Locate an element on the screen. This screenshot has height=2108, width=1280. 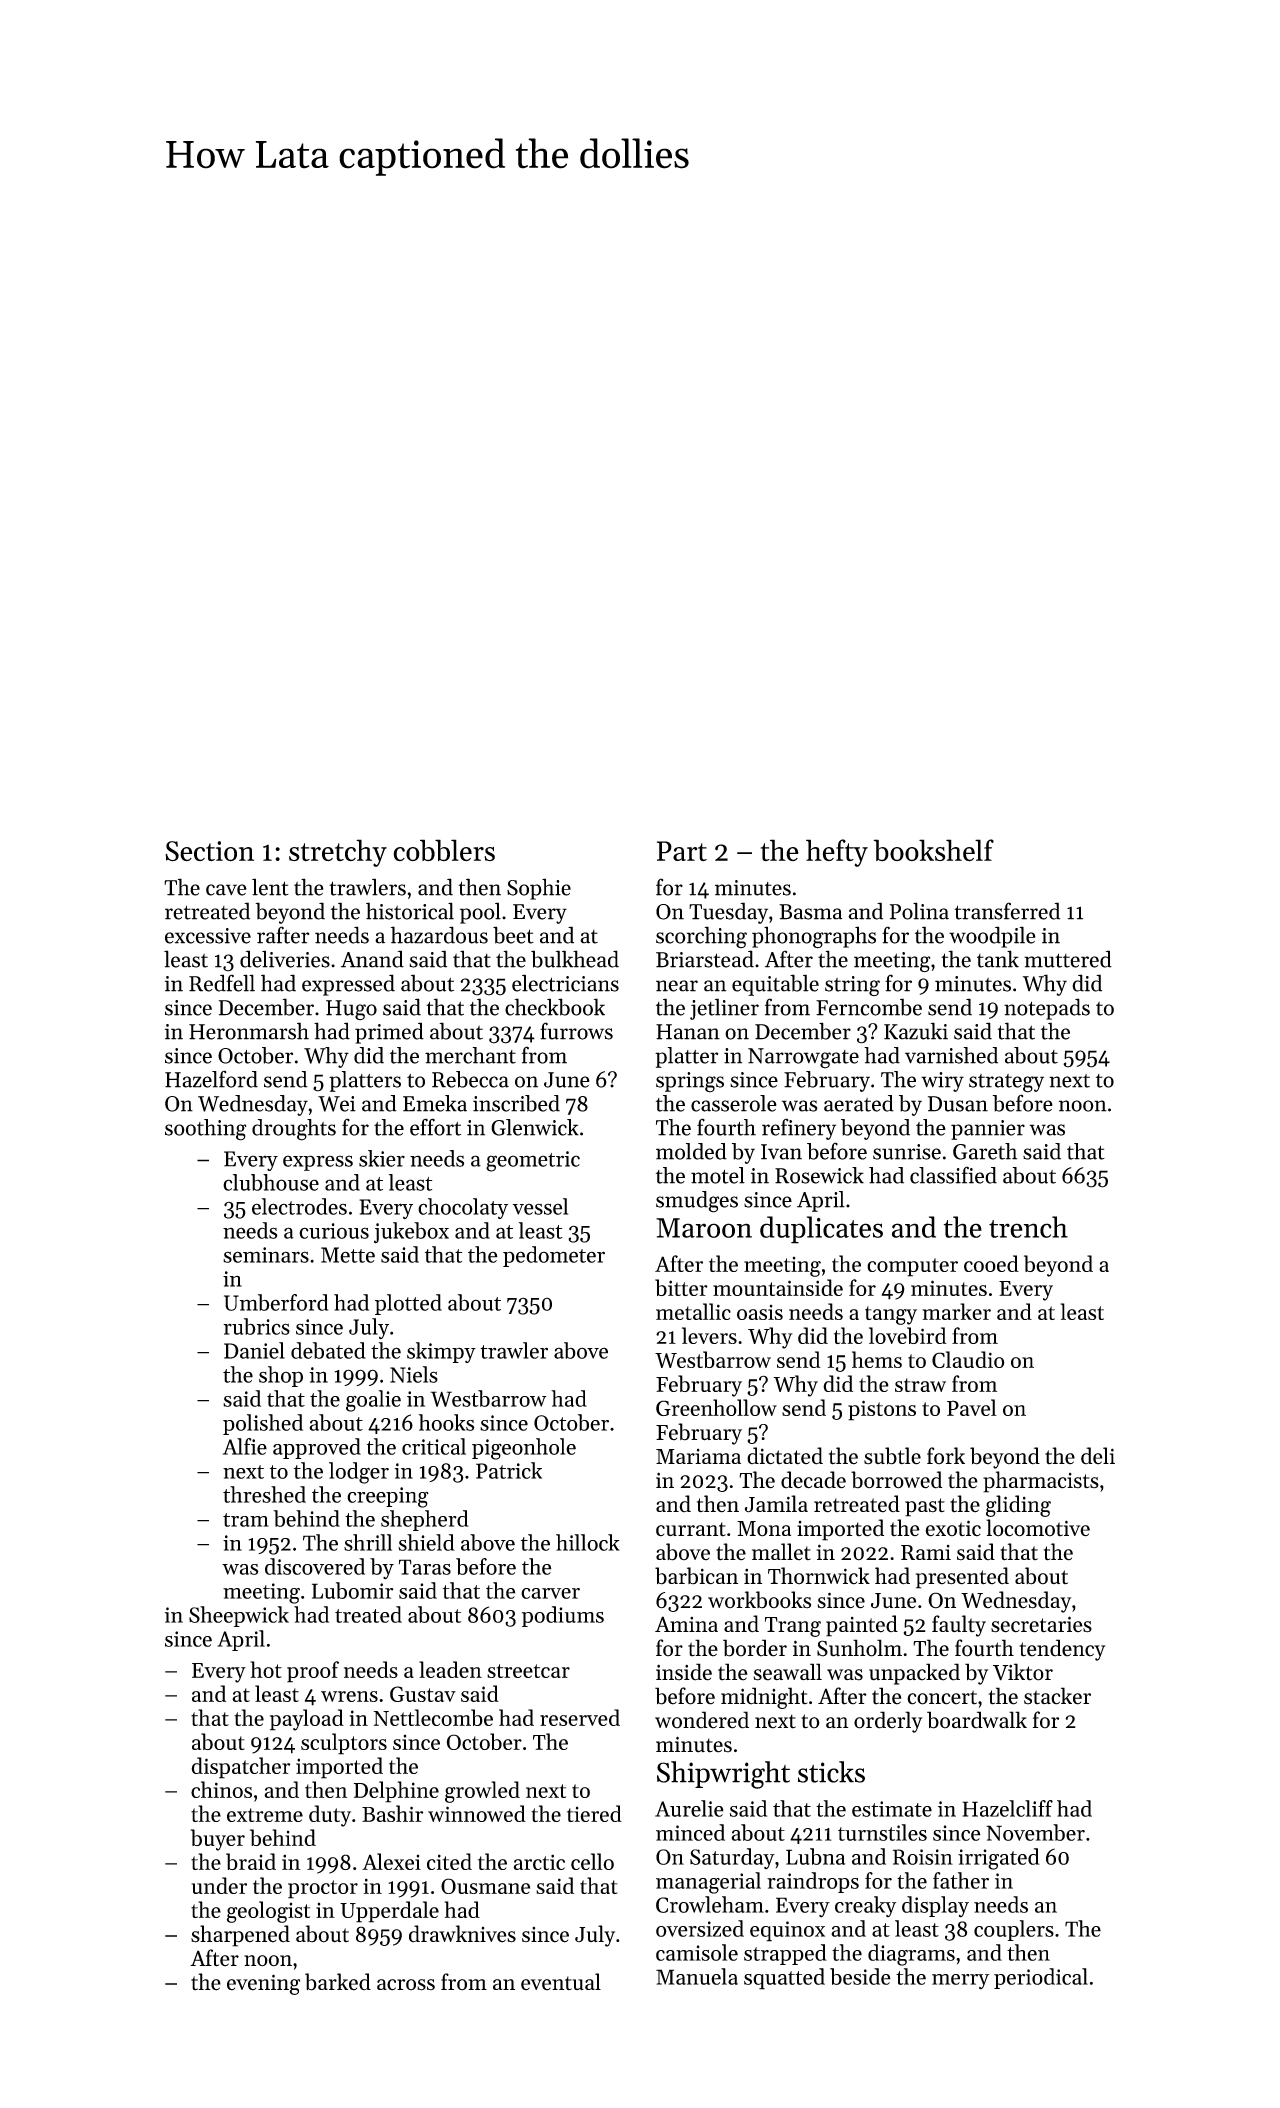
secretaries is located at coordinates (1041, 1624).
